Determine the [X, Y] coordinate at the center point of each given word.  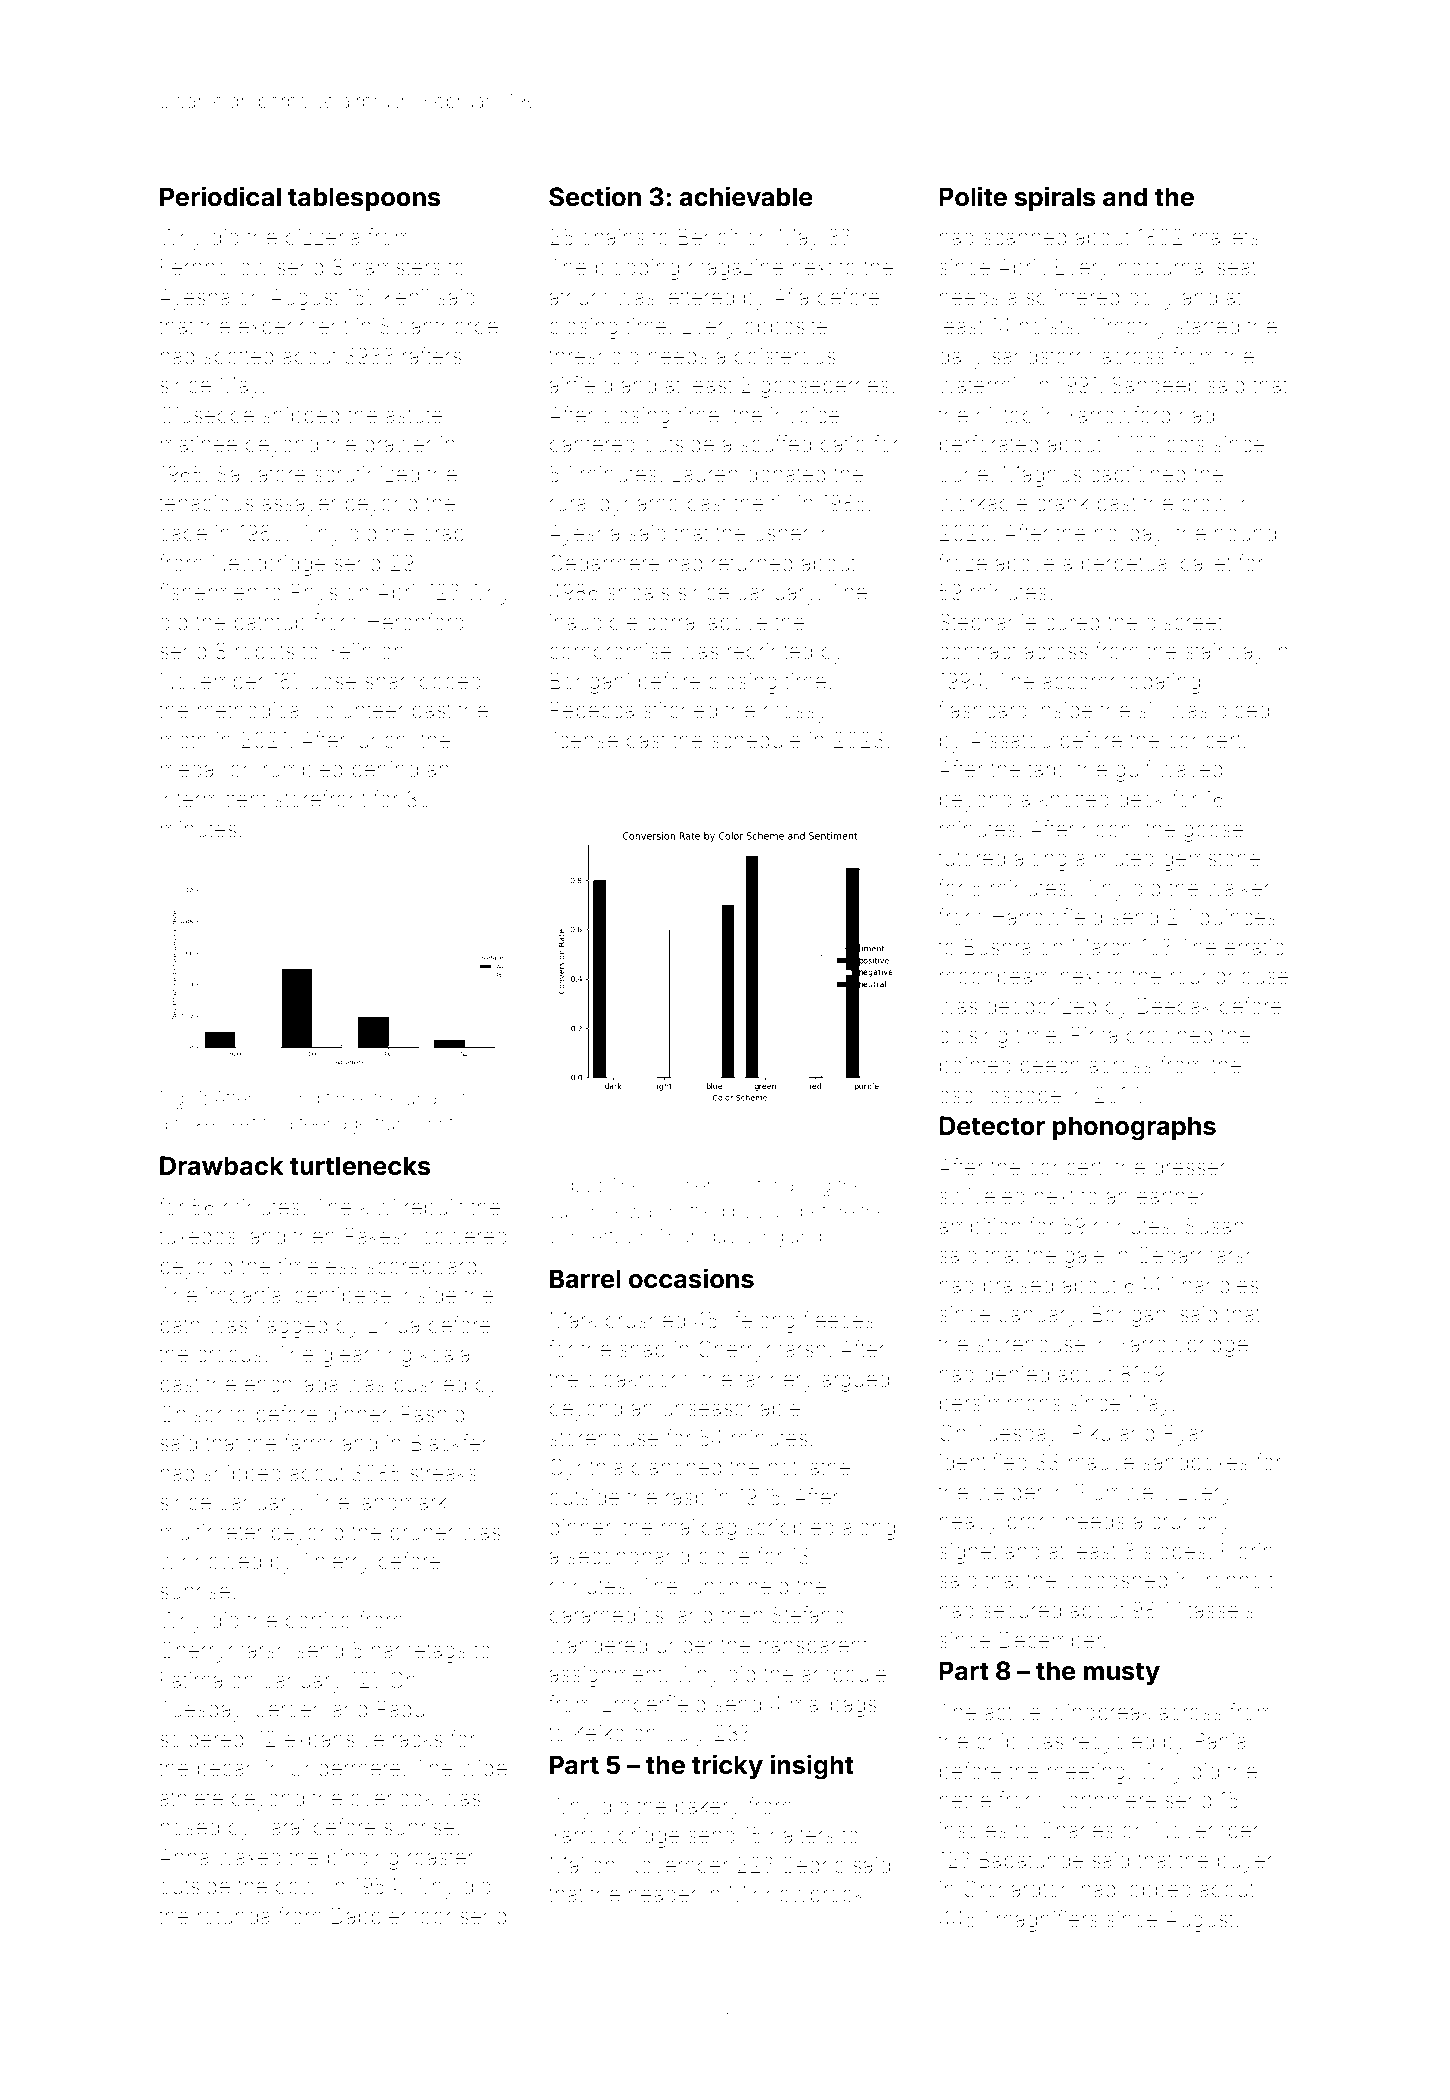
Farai [282, 1827]
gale [1084, 1257]
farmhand [330, 1443]
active [1013, 1712]
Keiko [600, 1733]
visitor [754, 1185]
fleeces [838, 1320]
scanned [1024, 237]
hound [1245, 533]
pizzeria [323, 239]
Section [595, 196]
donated [786, 474]
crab [443, 533]
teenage [334, 1125]
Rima [1094, 1035]
